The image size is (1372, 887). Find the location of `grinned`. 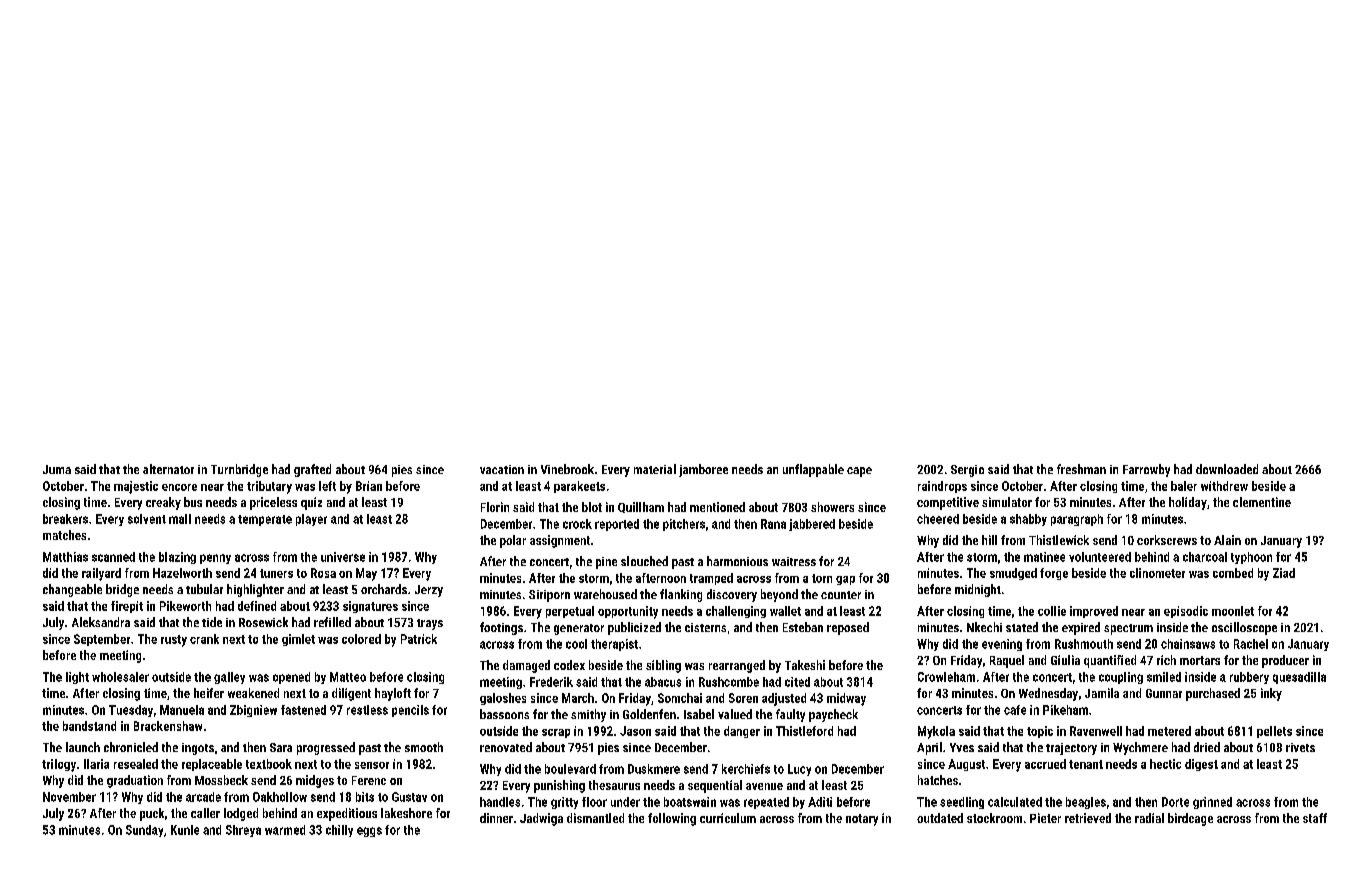

grinned is located at coordinates (1212, 803).
